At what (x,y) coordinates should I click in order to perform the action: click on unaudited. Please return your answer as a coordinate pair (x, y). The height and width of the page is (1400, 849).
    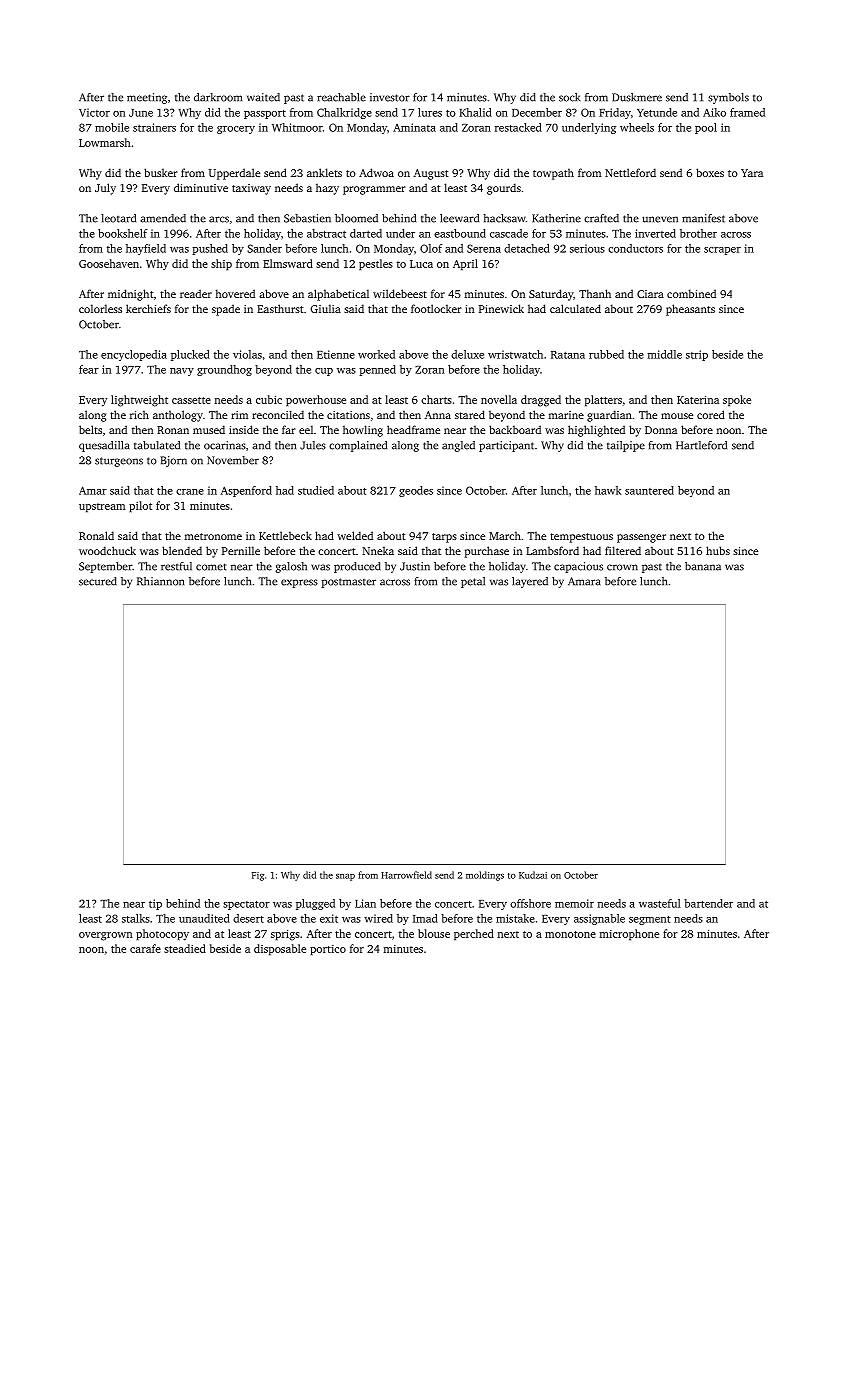
    Looking at the image, I should click on (204, 918).
